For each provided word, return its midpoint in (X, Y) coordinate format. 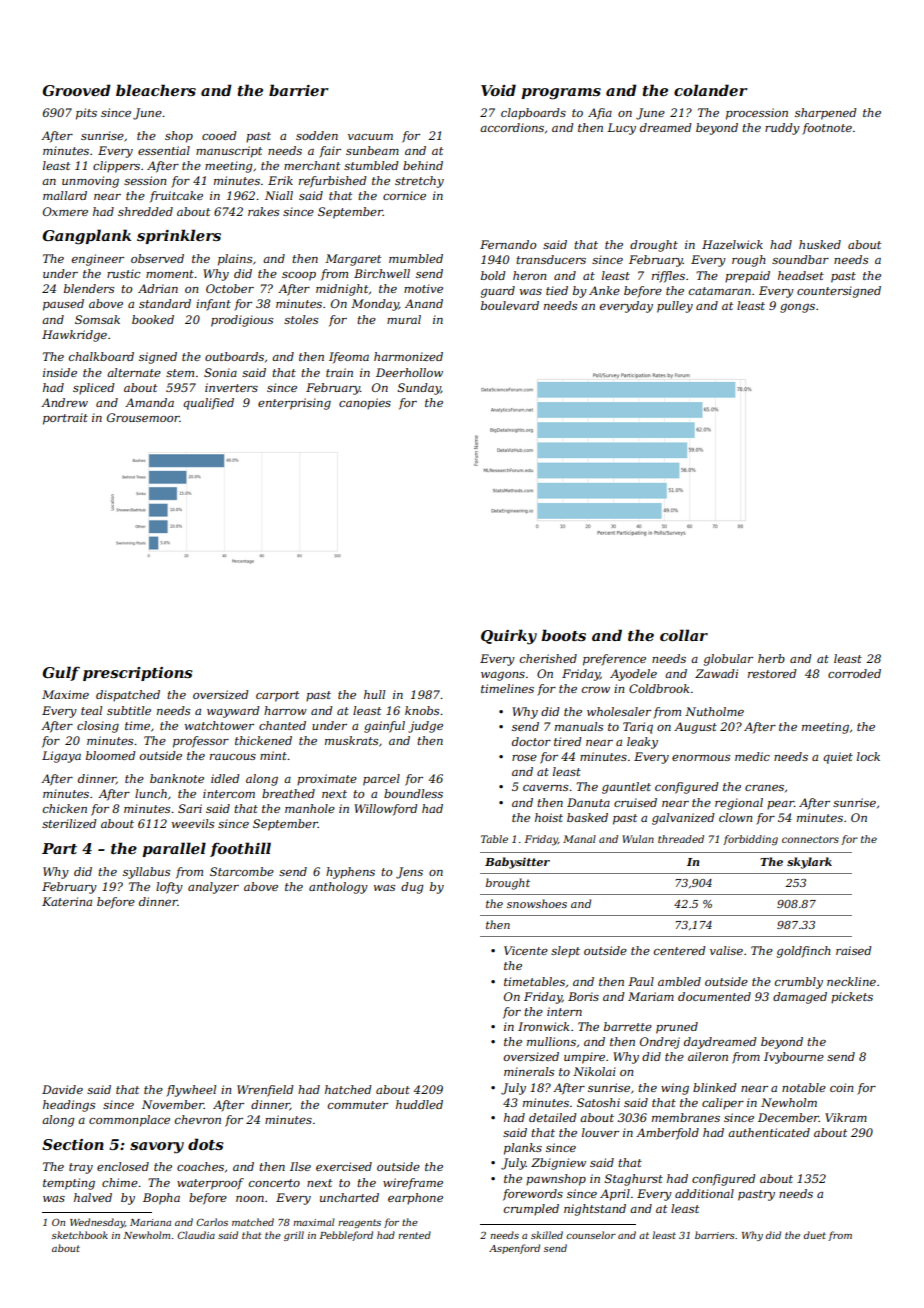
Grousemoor (143, 417)
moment (170, 274)
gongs (797, 308)
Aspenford (514, 1249)
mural (404, 319)
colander (711, 90)
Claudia (196, 1235)
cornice (404, 195)
